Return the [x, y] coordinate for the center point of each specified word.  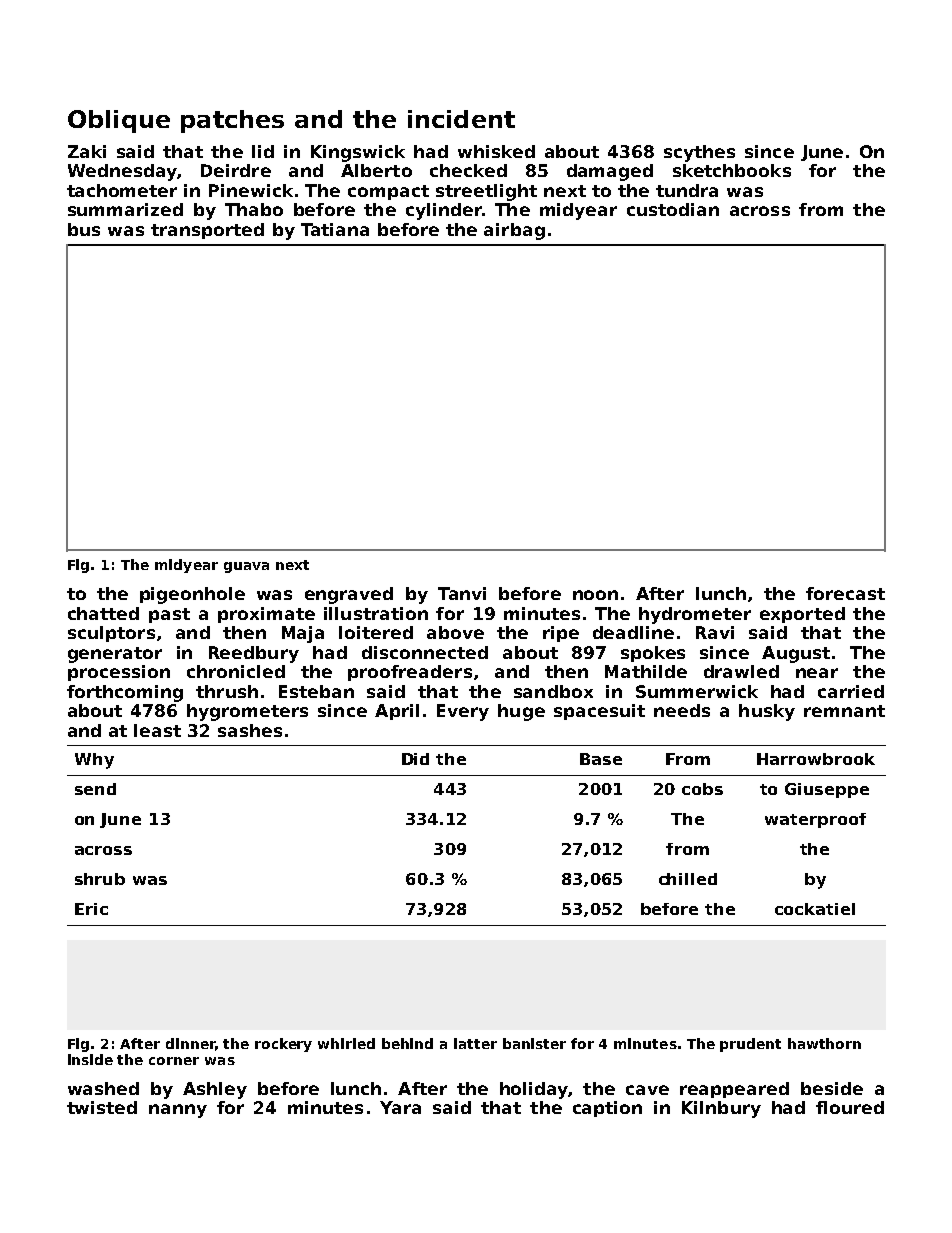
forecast [845, 593]
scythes [699, 153]
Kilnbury [721, 1109]
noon [595, 595]
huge [521, 712]
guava [246, 567]
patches [232, 121]
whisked [496, 151]
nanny [178, 1111]
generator [115, 655]
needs [682, 710]
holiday [534, 1090]
